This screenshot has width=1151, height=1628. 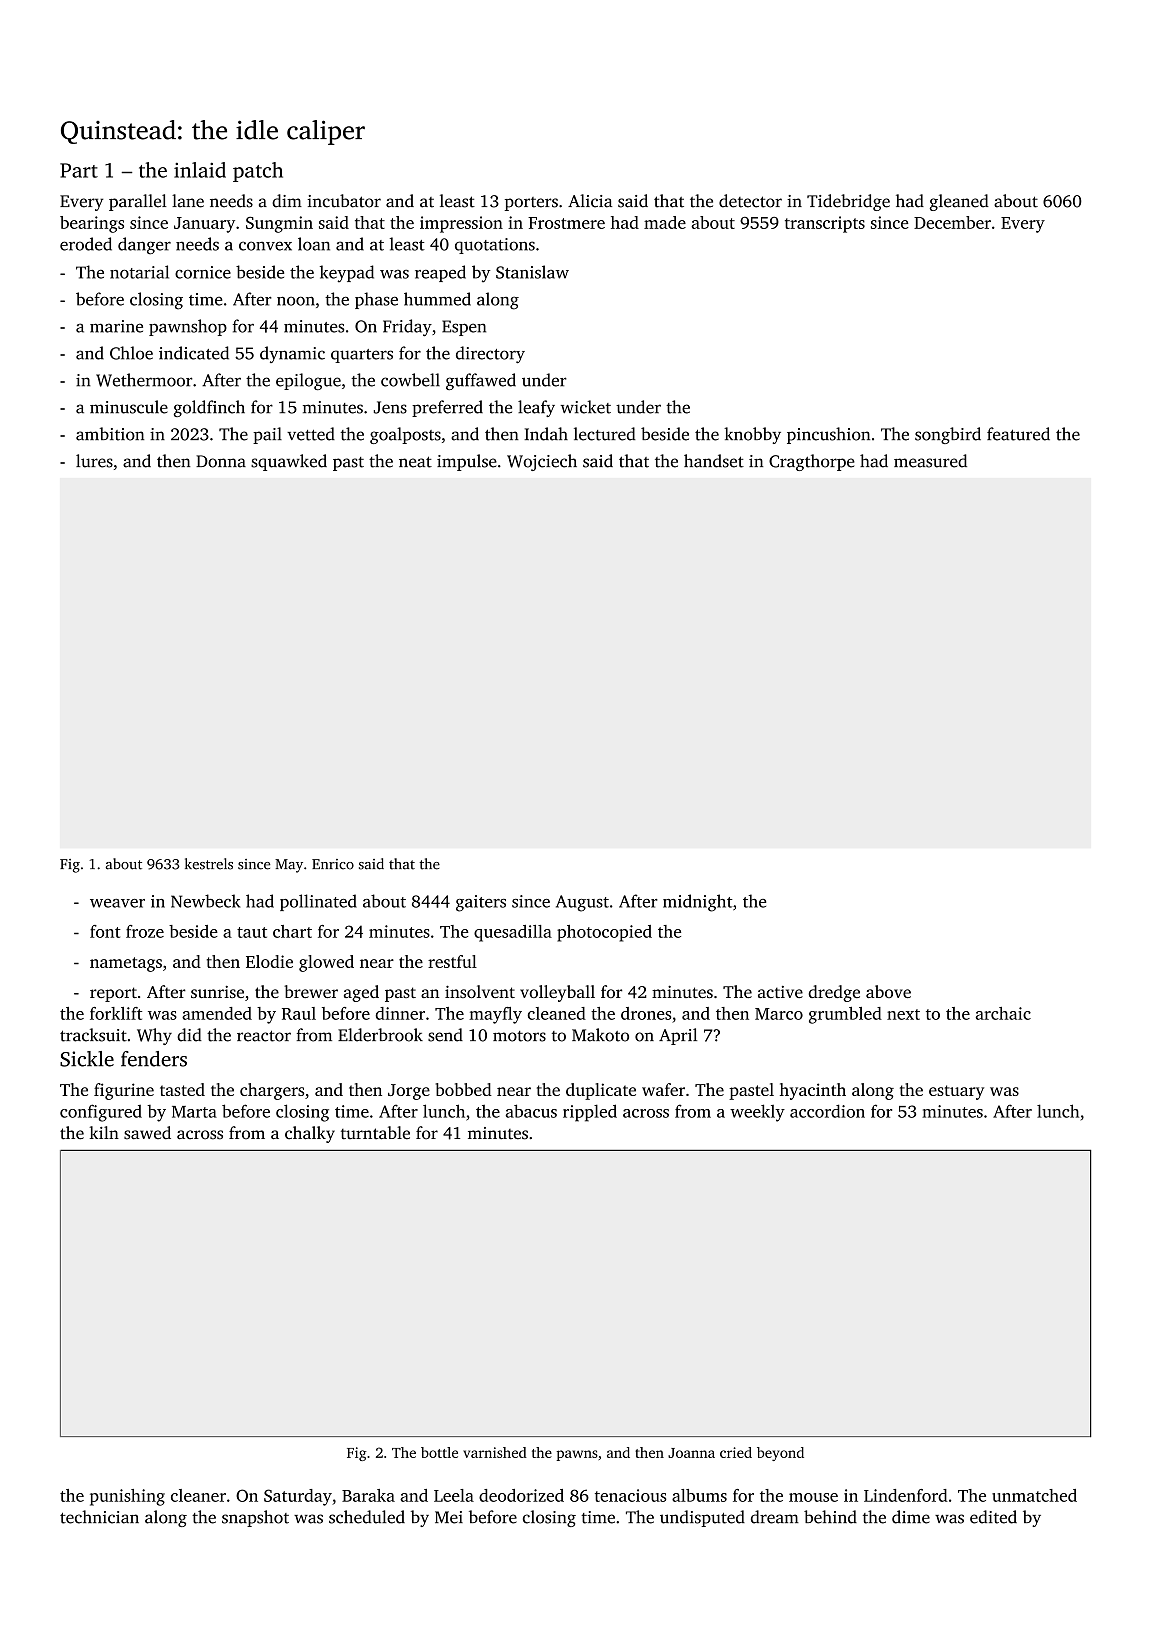 What do you see at coordinates (298, 1497) in the screenshot?
I see `Saturday` at bounding box center [298, 1497].
